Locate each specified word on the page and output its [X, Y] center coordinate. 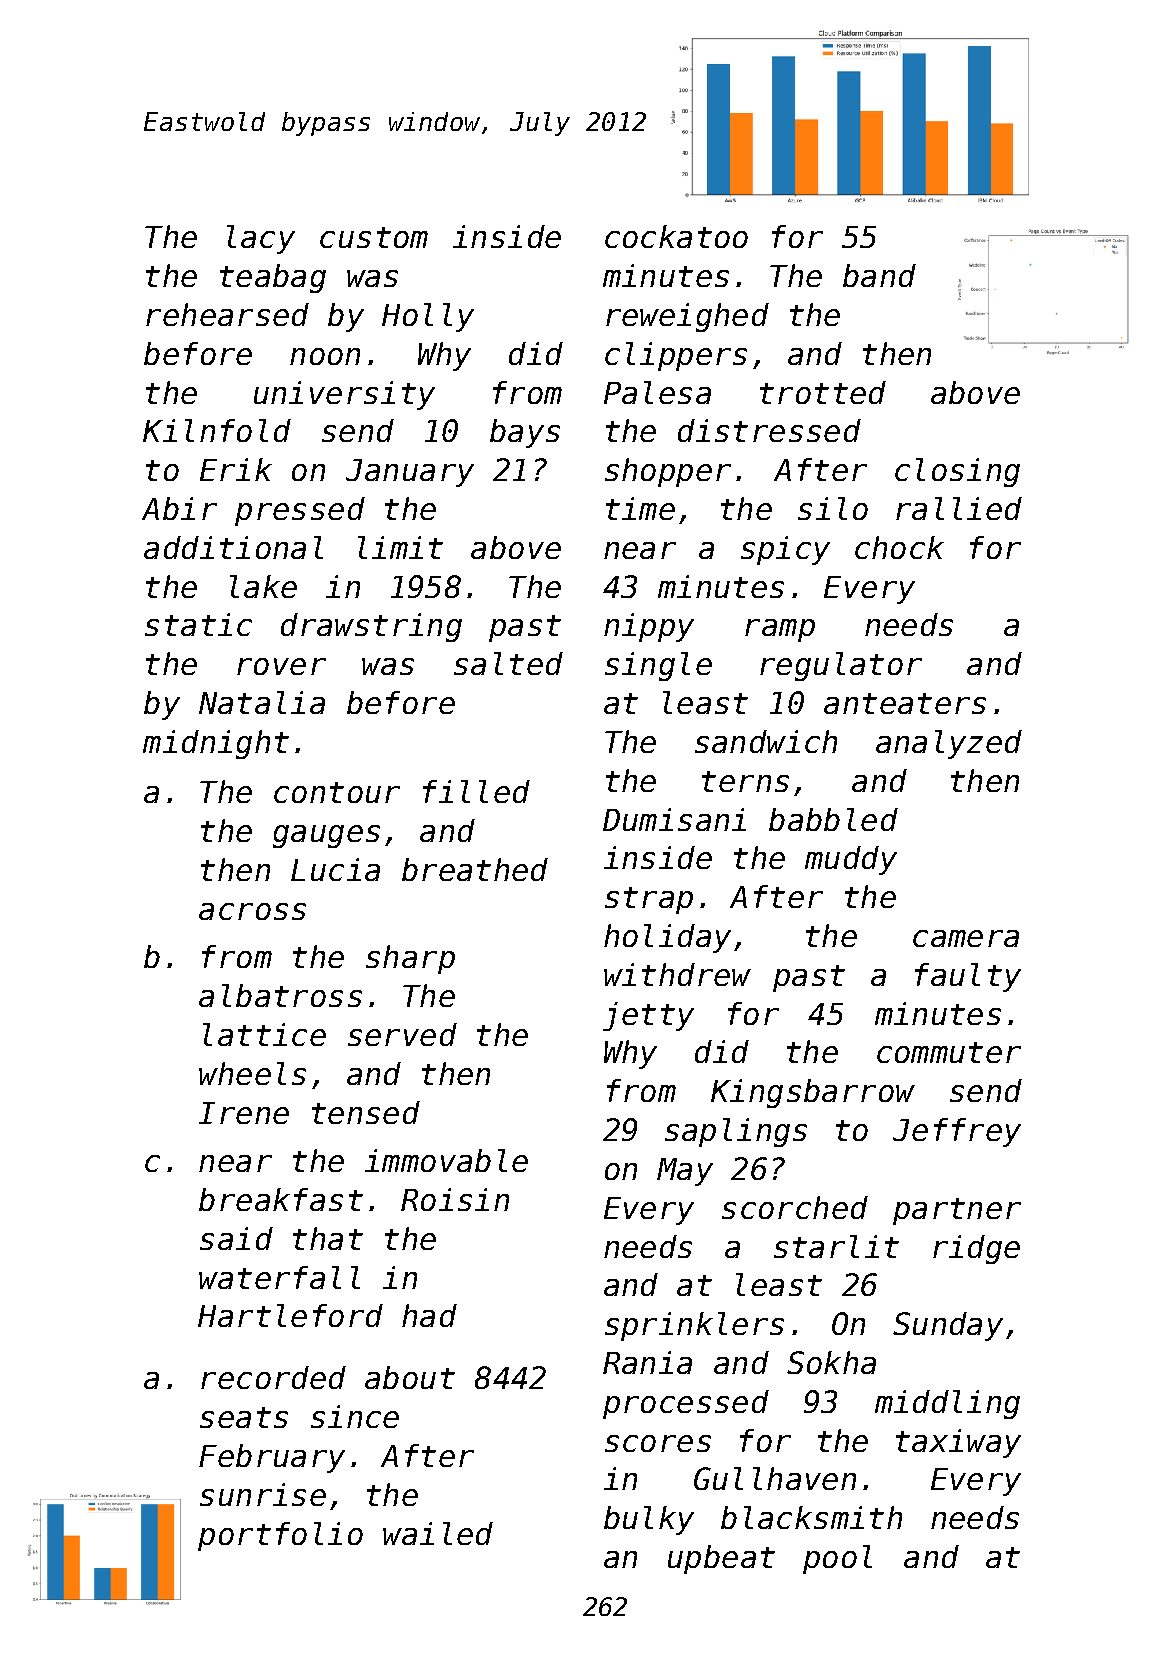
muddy [851, 860]
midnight [216, 744]
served [402, 1034]
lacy [261, 239]
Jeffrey [957, 1132]
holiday [667, 938]
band [879, 275]
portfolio [280, 1536]
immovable [446, 1160]
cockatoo [676, 236]
